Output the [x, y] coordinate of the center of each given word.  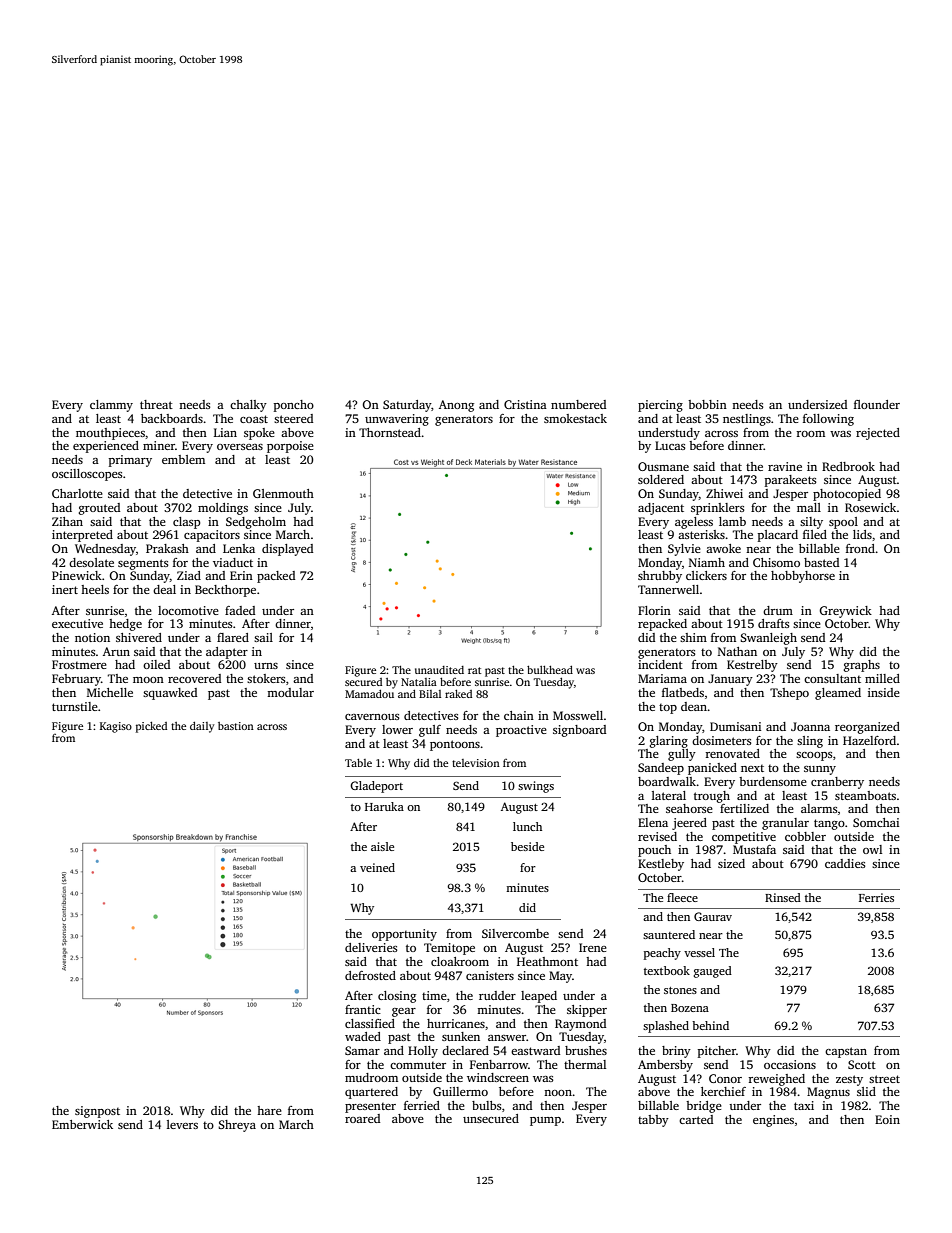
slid [866, 1091]
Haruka [384, 806]
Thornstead [390, 432]
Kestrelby [752, 666]
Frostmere [79, 664]
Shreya [237, 1126]
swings [536, 787]
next [752, 768]
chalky [248, 406]
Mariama [662, 678]
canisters [490, 975]
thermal [585, 1064]
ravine [785, 466]
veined [377, 867]
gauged [712, 972]
